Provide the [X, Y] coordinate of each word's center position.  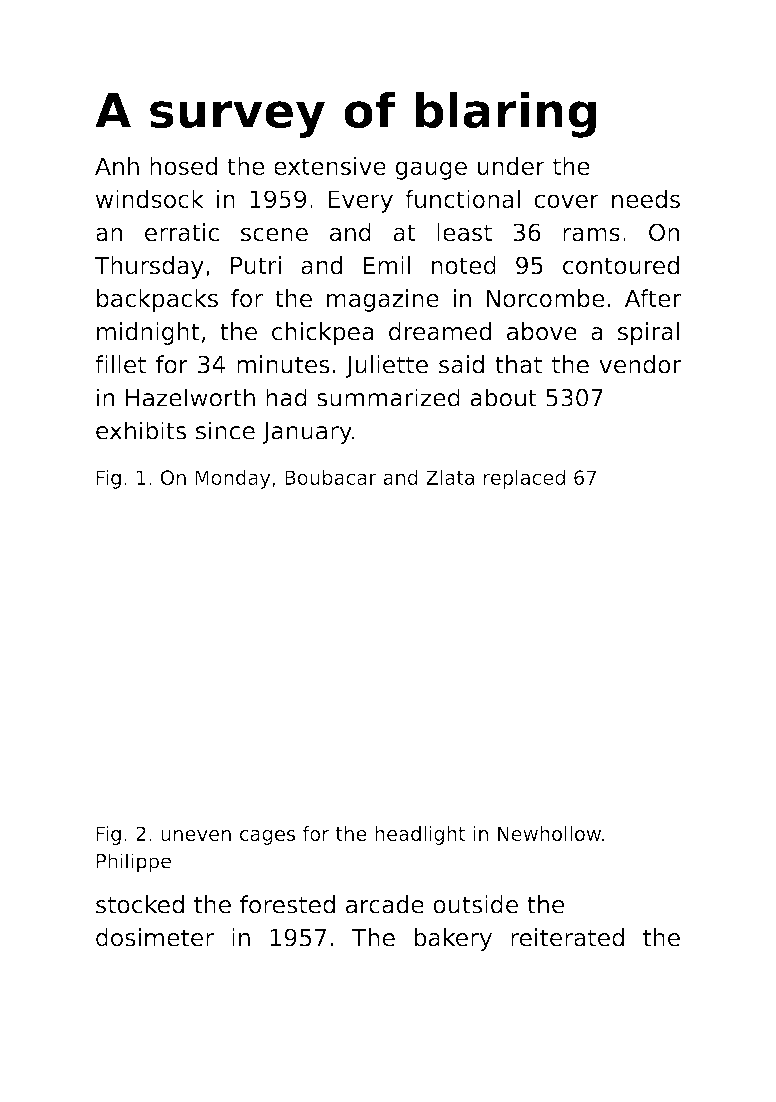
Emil [387, 265]
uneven [196, 835]
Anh [117, 166]
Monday [233, 479]
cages [267, 837]
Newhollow [549, 833]
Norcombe [546, 298]
